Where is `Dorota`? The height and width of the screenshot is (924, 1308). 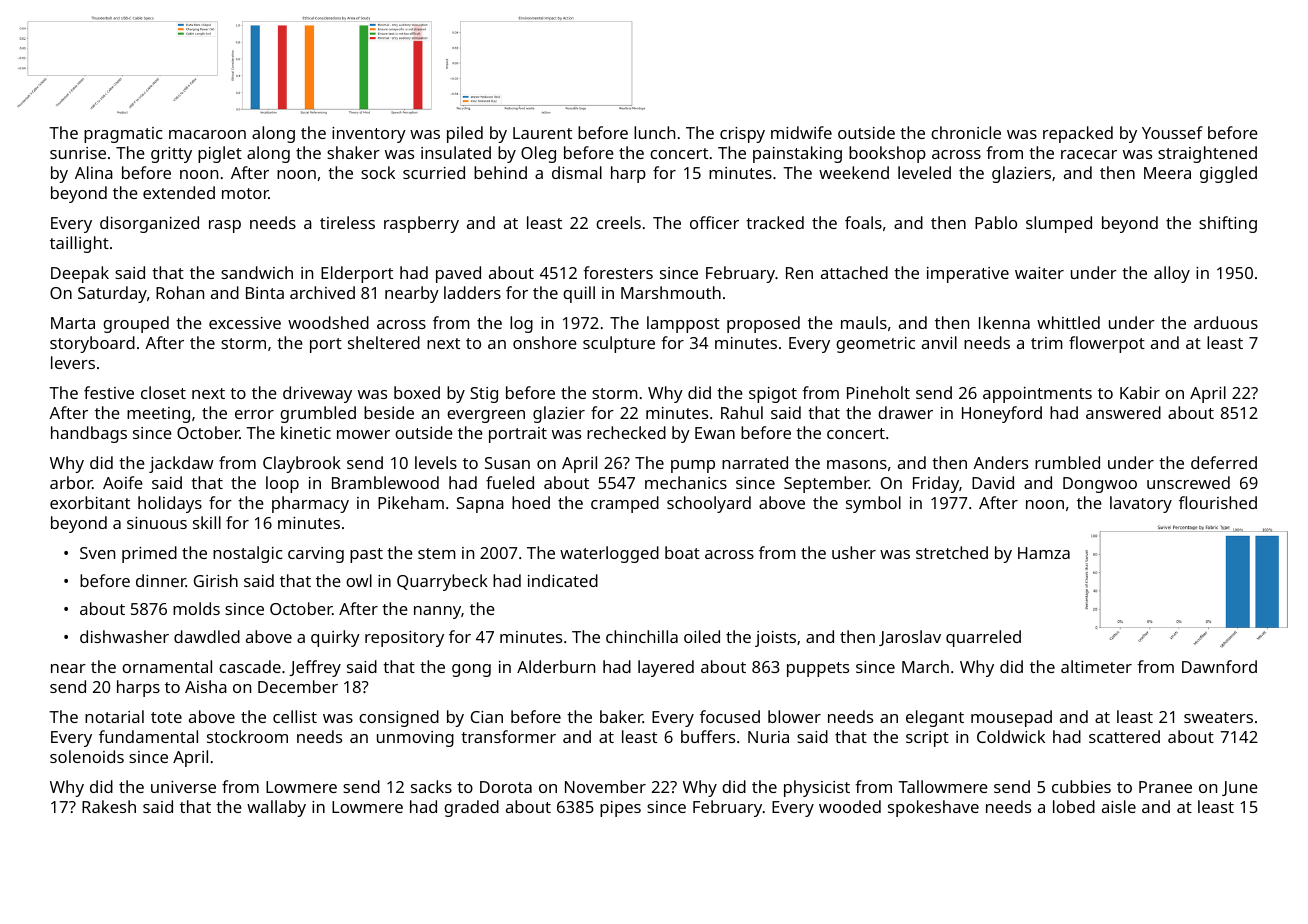 Dorota is located at coordinates (506, 787).
